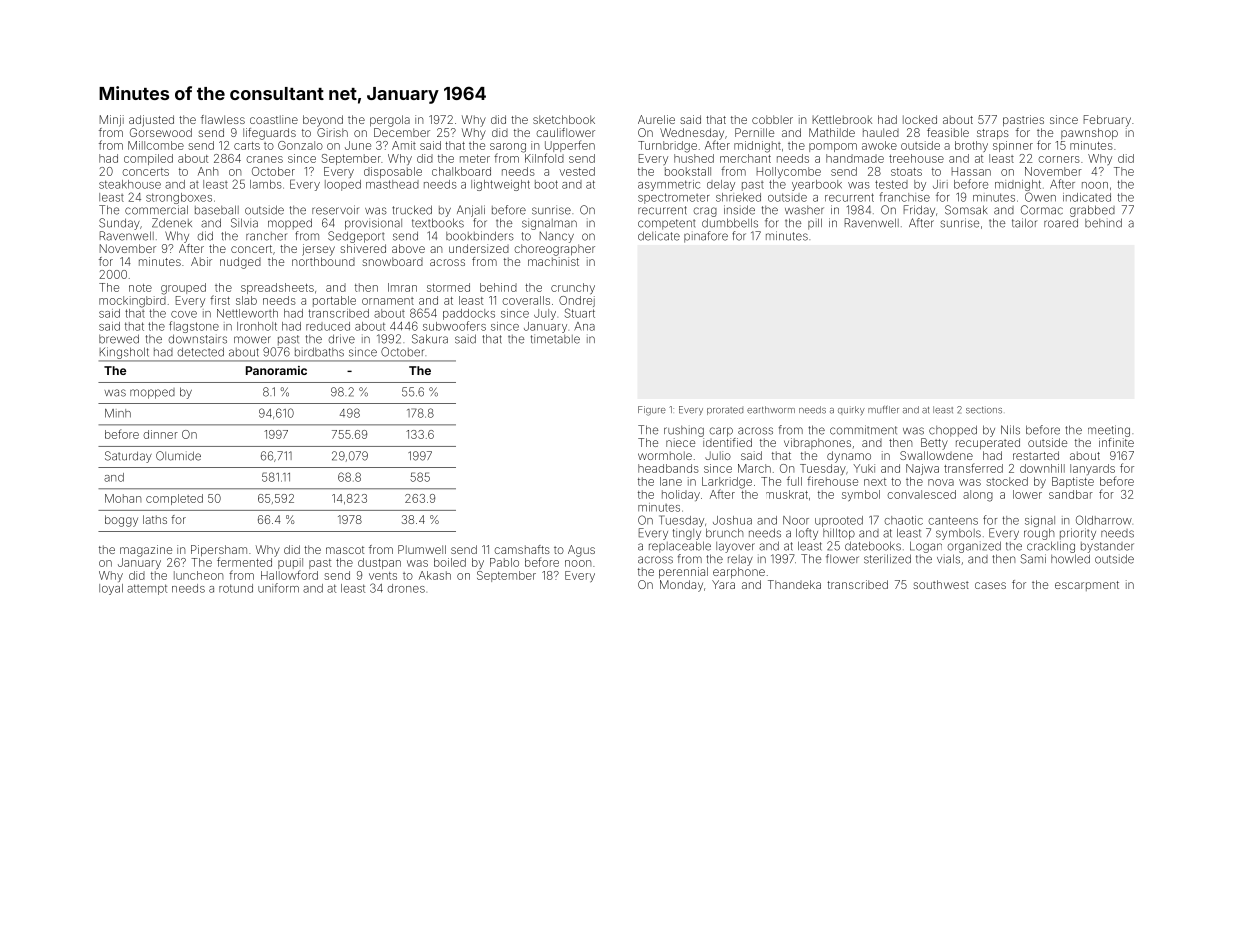 The image size is (1233, 952). Describe the element at coordinates (276, 370) in the screenshot. I see `Panoramic` at that location.
